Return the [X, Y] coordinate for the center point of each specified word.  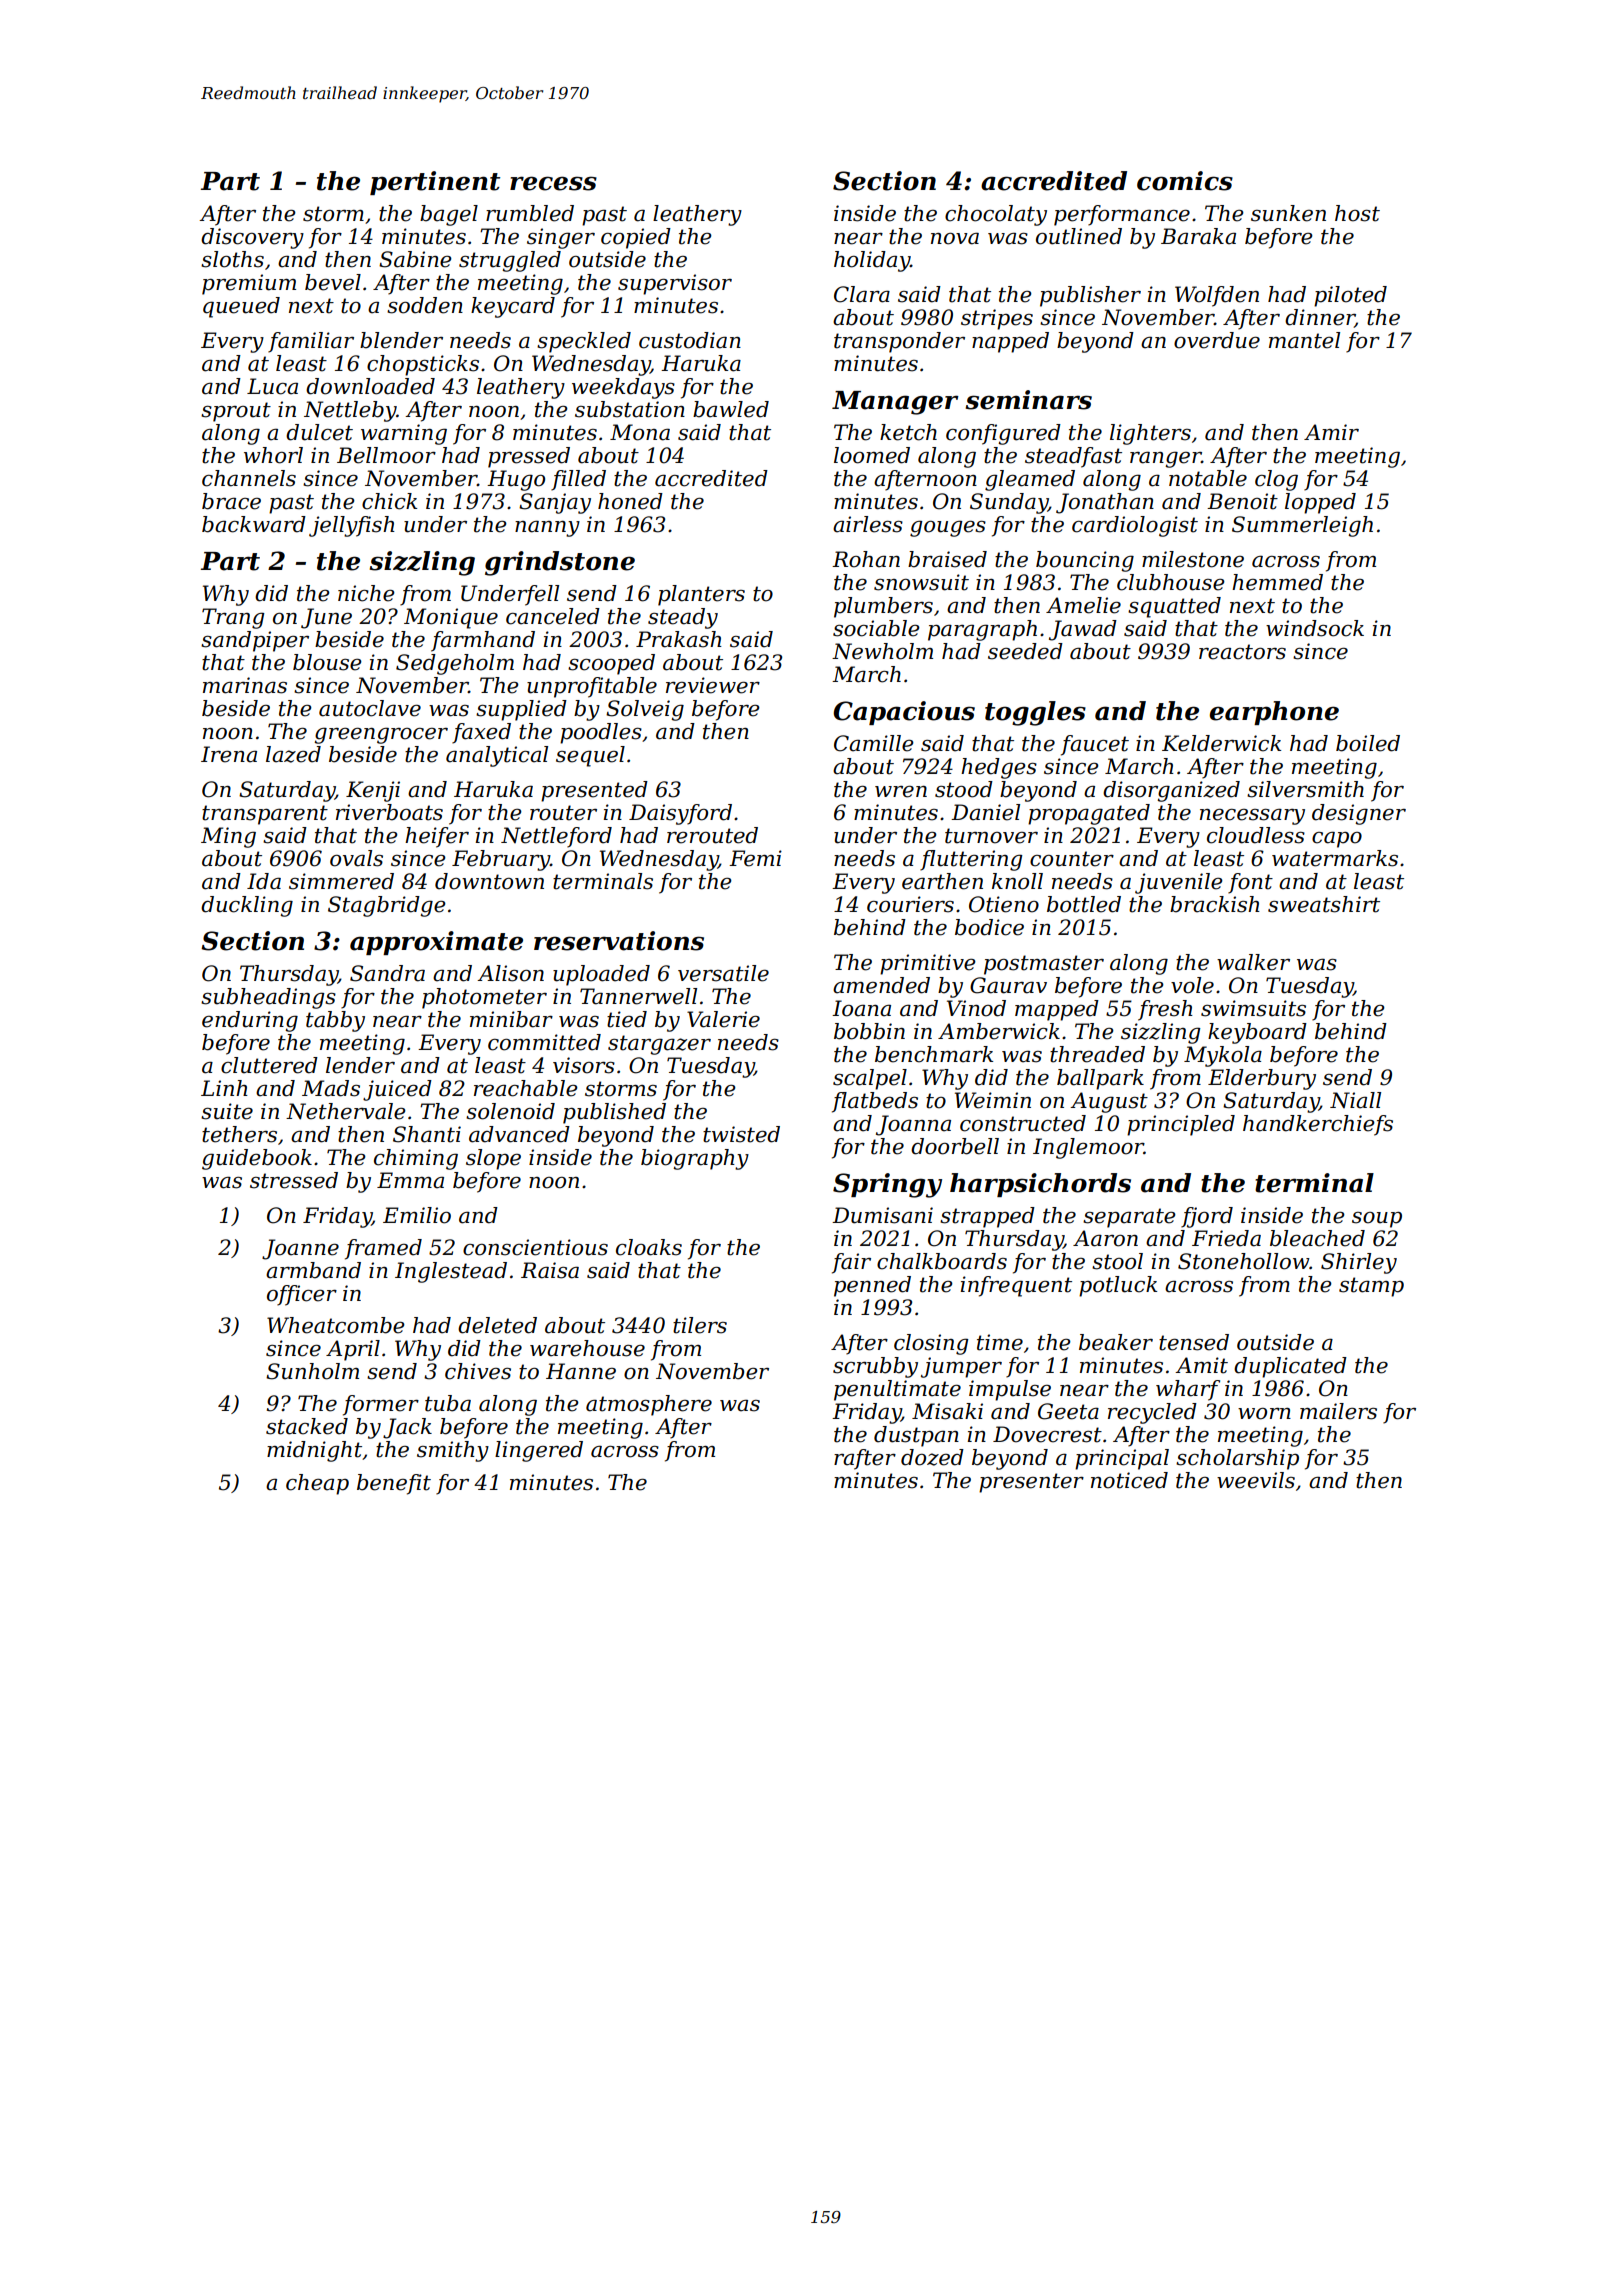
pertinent [435, 183]
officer [302, 1295]
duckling [247, 906]
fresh [1165, 1010]
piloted [1350, 296]
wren [901, 791]
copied [636, 238]
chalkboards [942, 1261]
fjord [1207, 1217]
